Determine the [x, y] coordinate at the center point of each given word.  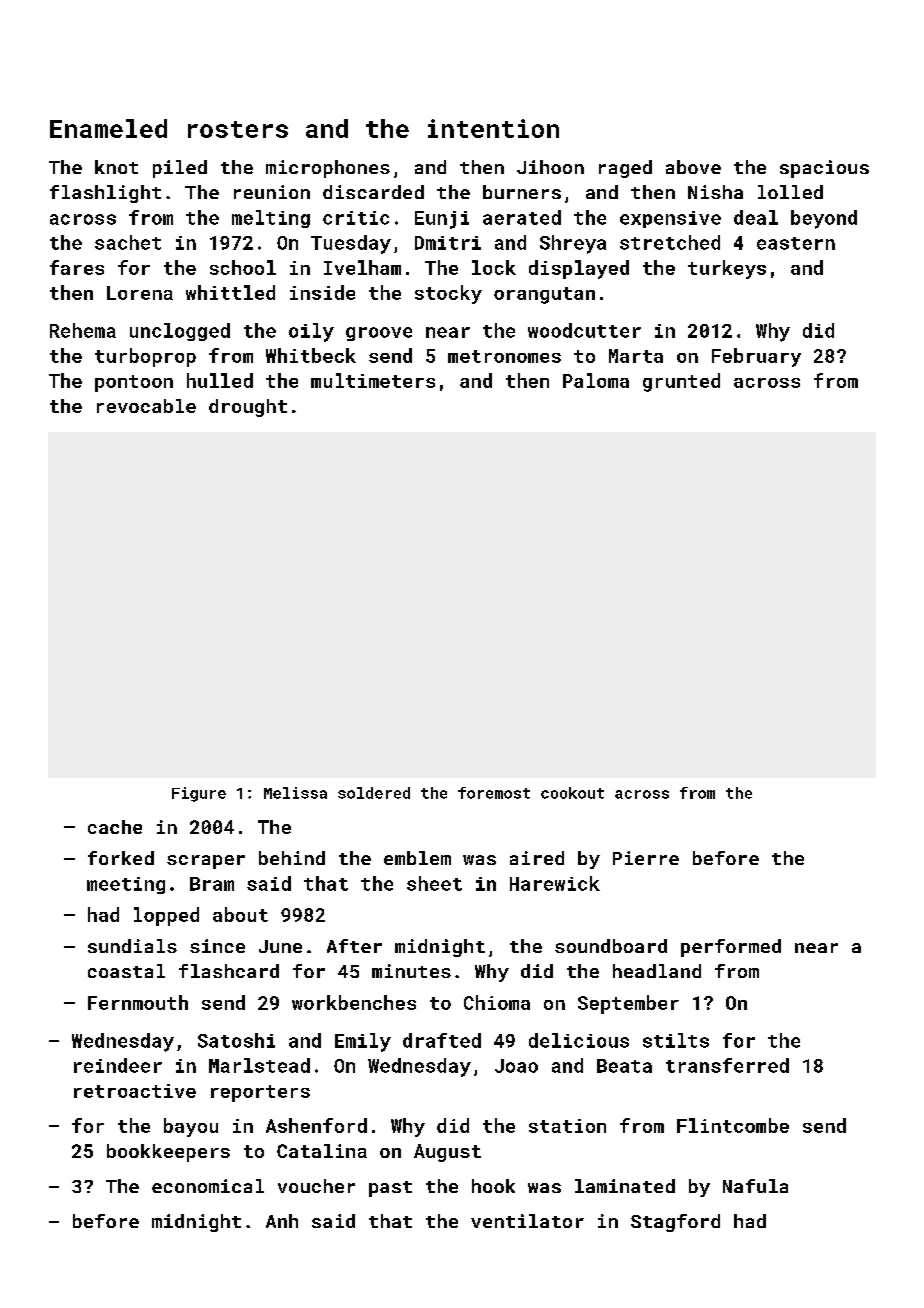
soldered [374, 793]
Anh [282, 1221]
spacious [824, 169]
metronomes [504, 356]
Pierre [646, 858]
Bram [212, 884]
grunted [681, 382]
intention [493, 128]
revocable [146, 406]
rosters [238, 129]
